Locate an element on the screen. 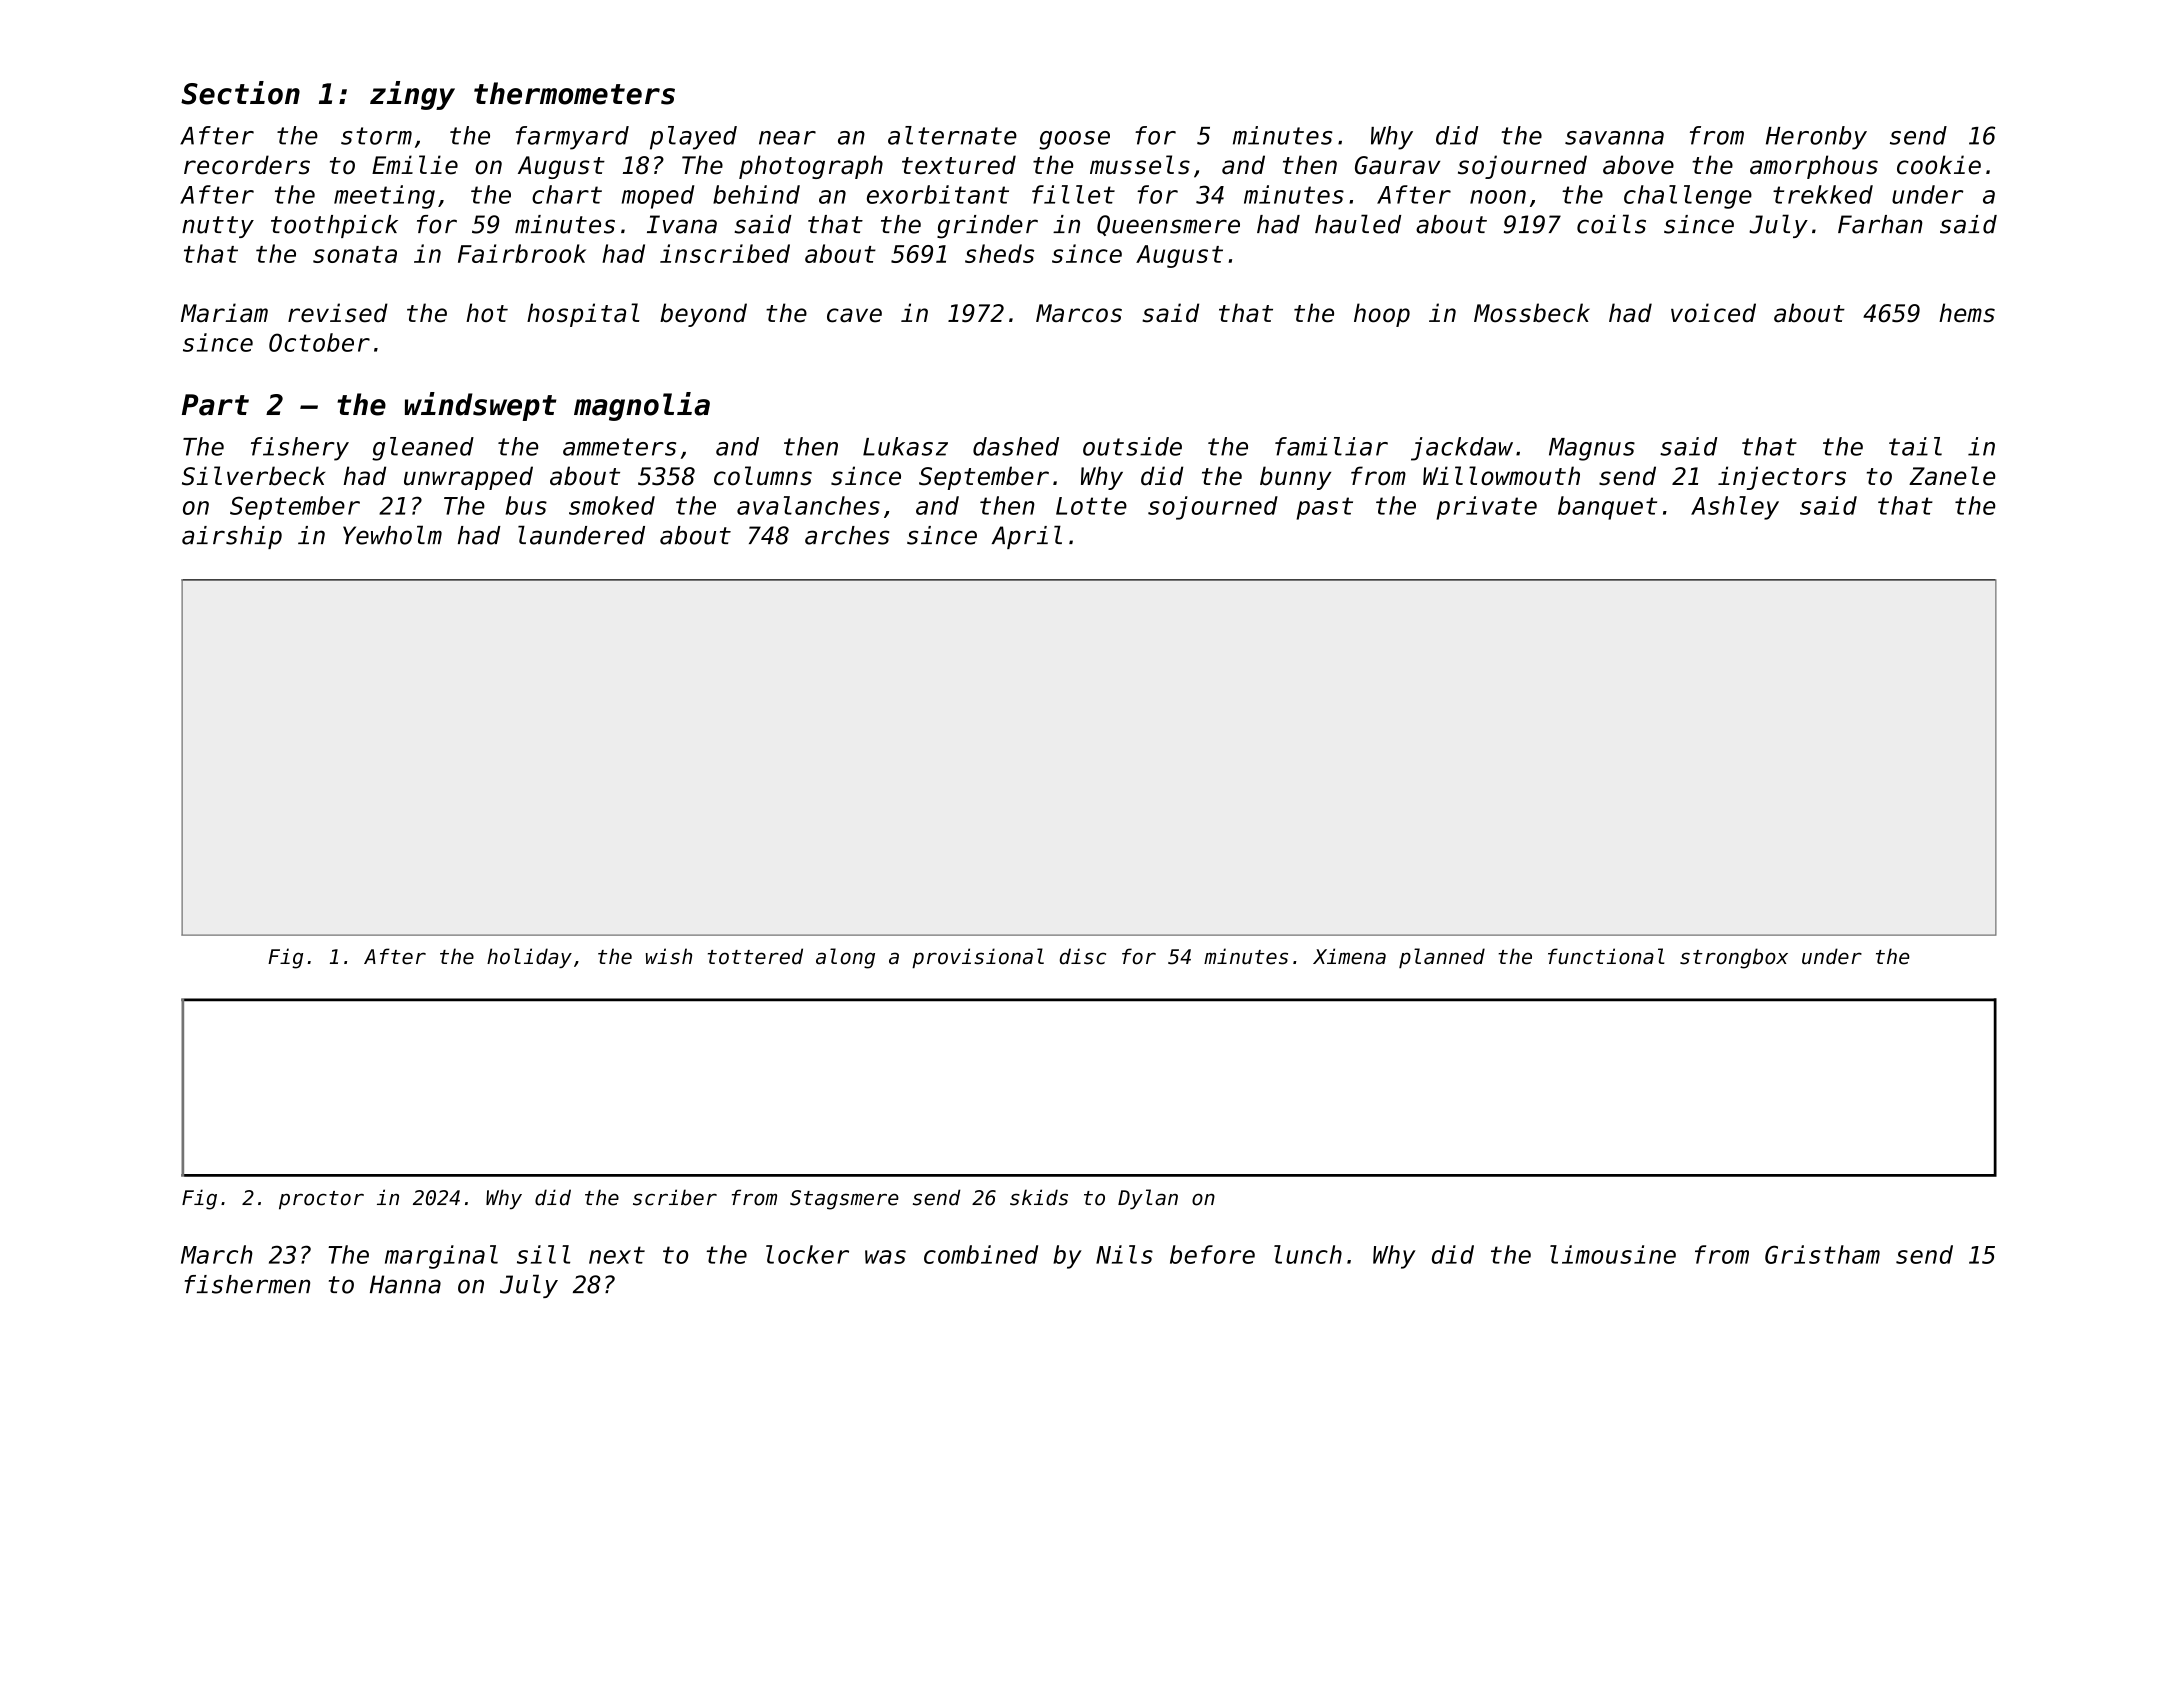  October is located at coordinates (319, 342).
